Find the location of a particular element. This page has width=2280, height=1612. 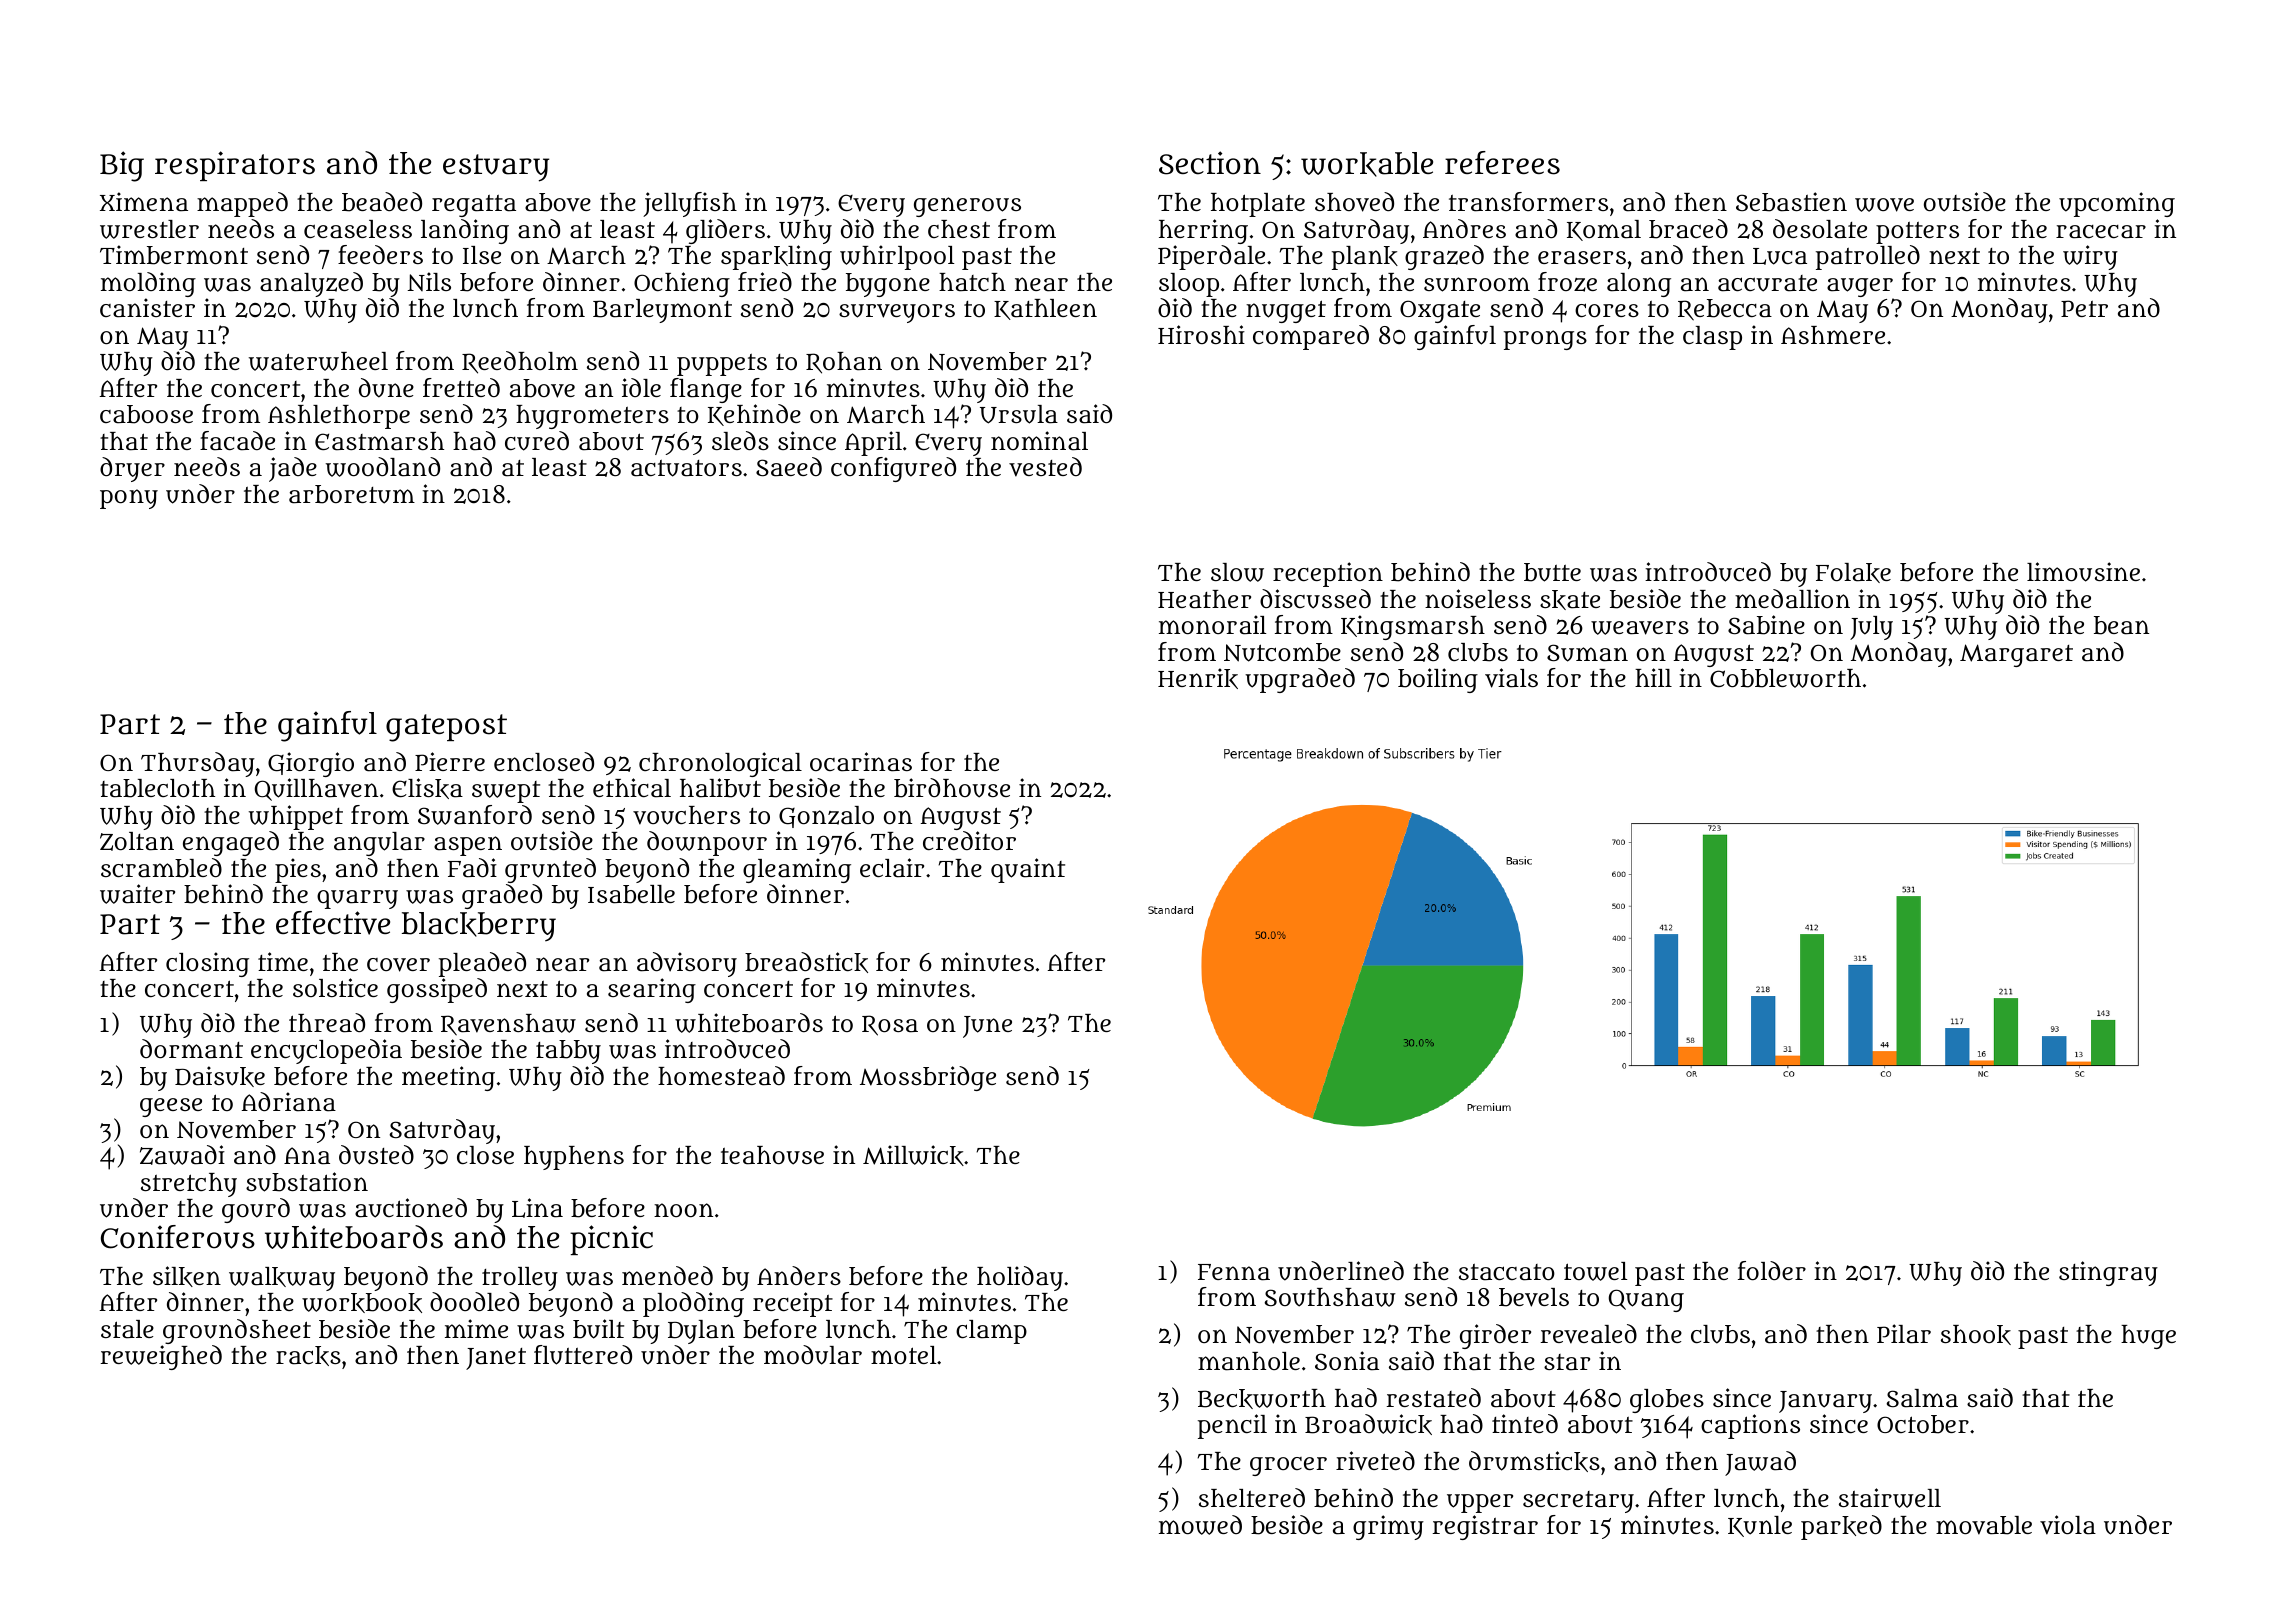

mowed is located at coordinates (1200, 1525).
